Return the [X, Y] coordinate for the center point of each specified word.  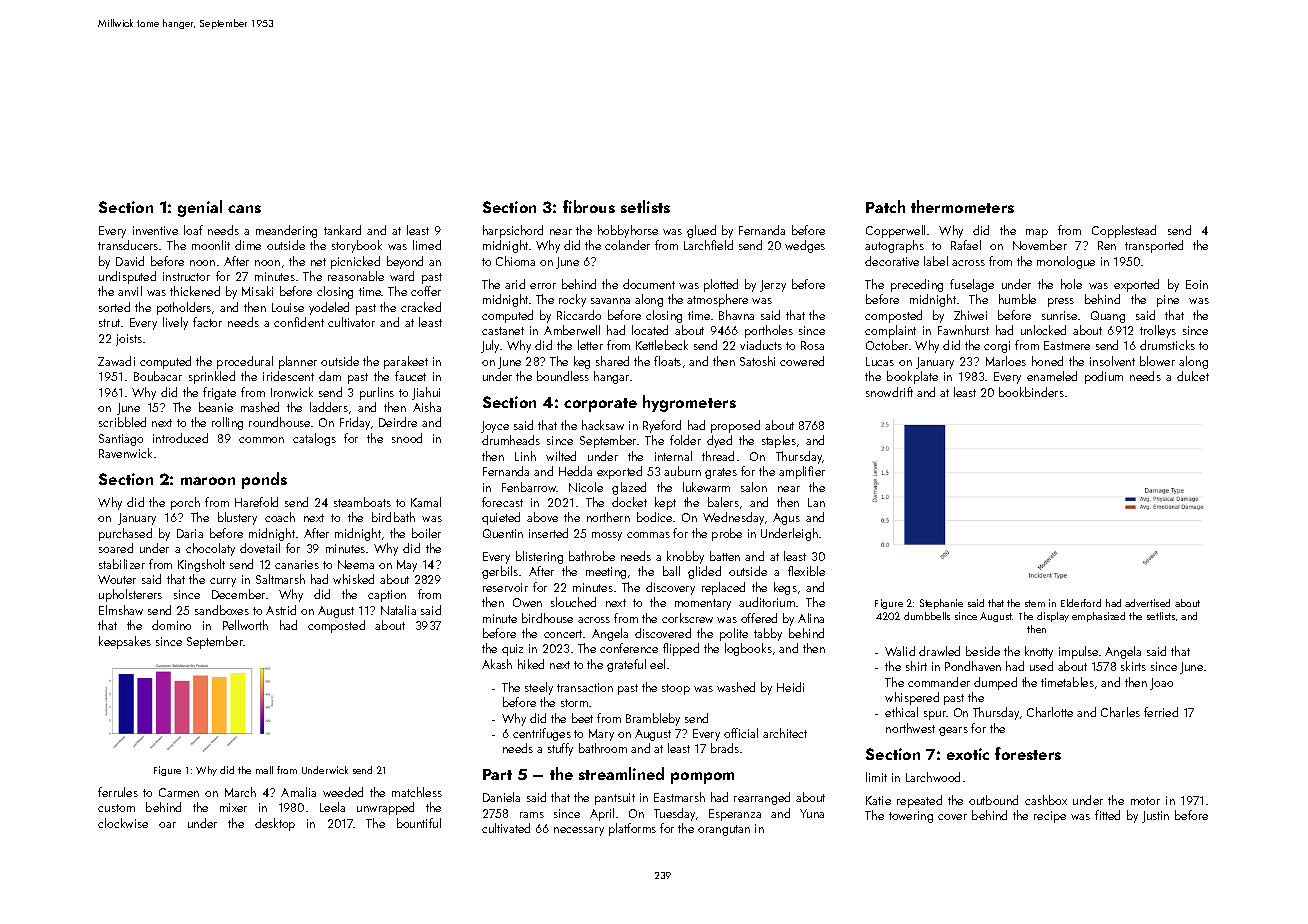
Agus [786, 519]
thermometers [962, 206]
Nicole [586, 487]
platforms [632, 829]
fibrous [589, 206]
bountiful [419, 823]
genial [200, 208]
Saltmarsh [280, 579]
